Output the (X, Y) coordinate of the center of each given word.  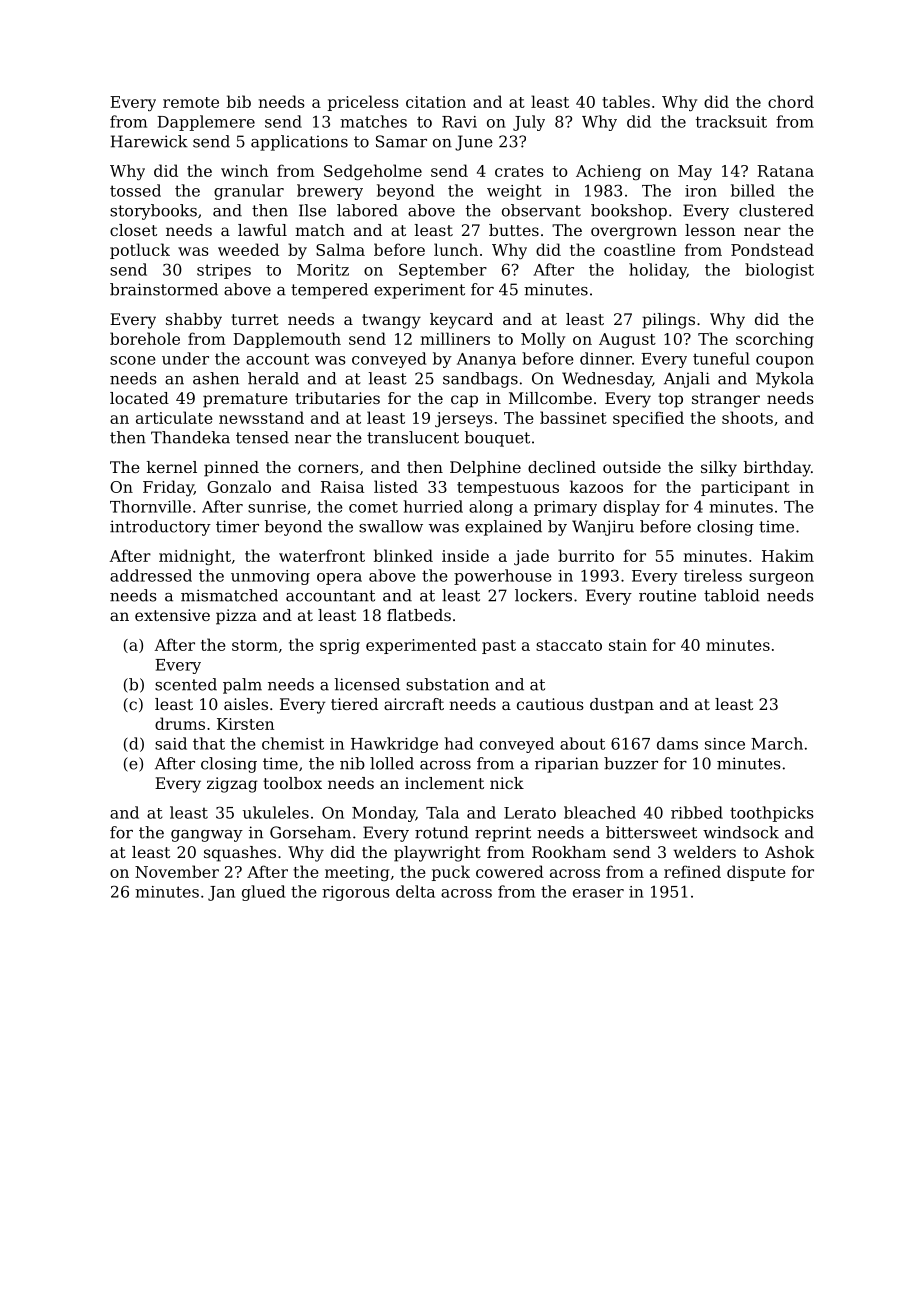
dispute (756, 873)
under (185, 358)
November (177, 871)
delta (415, 891)
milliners (455, 338)
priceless (363, 103)
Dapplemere (206, 123)
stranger (726, 400)
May (695, 173)
